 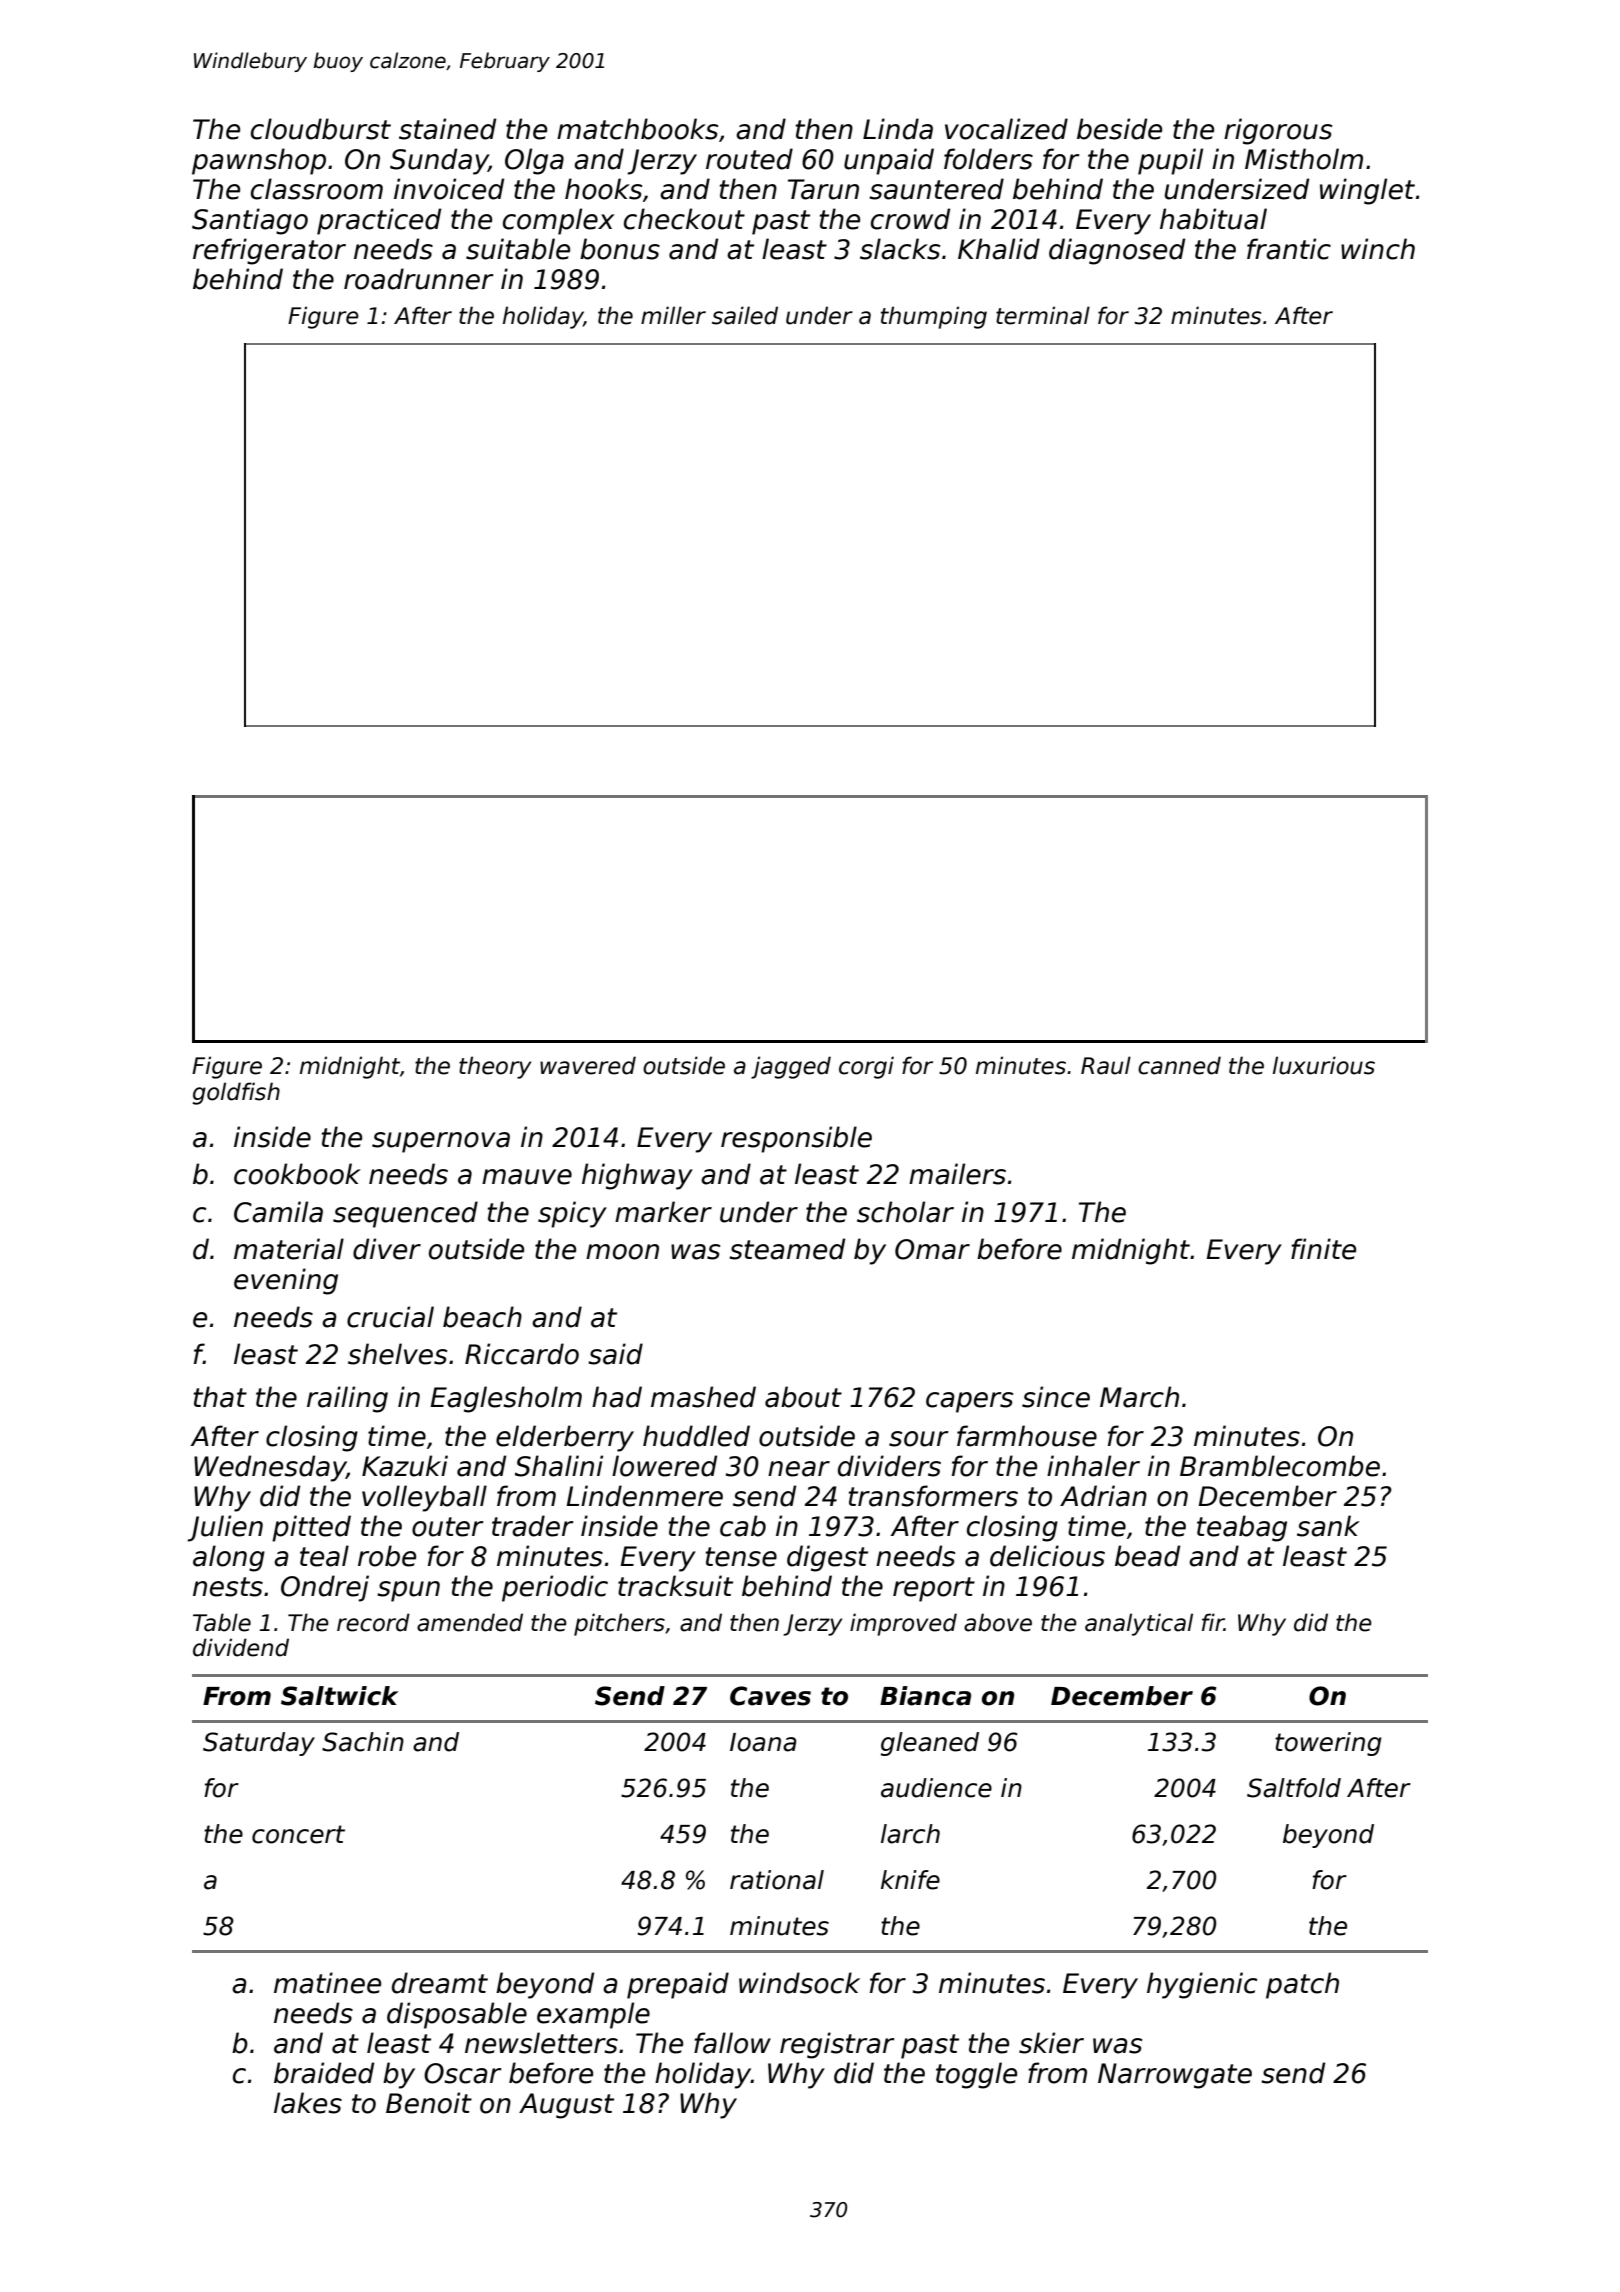 I want to click on Raul, so click(x=1106, y=1065).
